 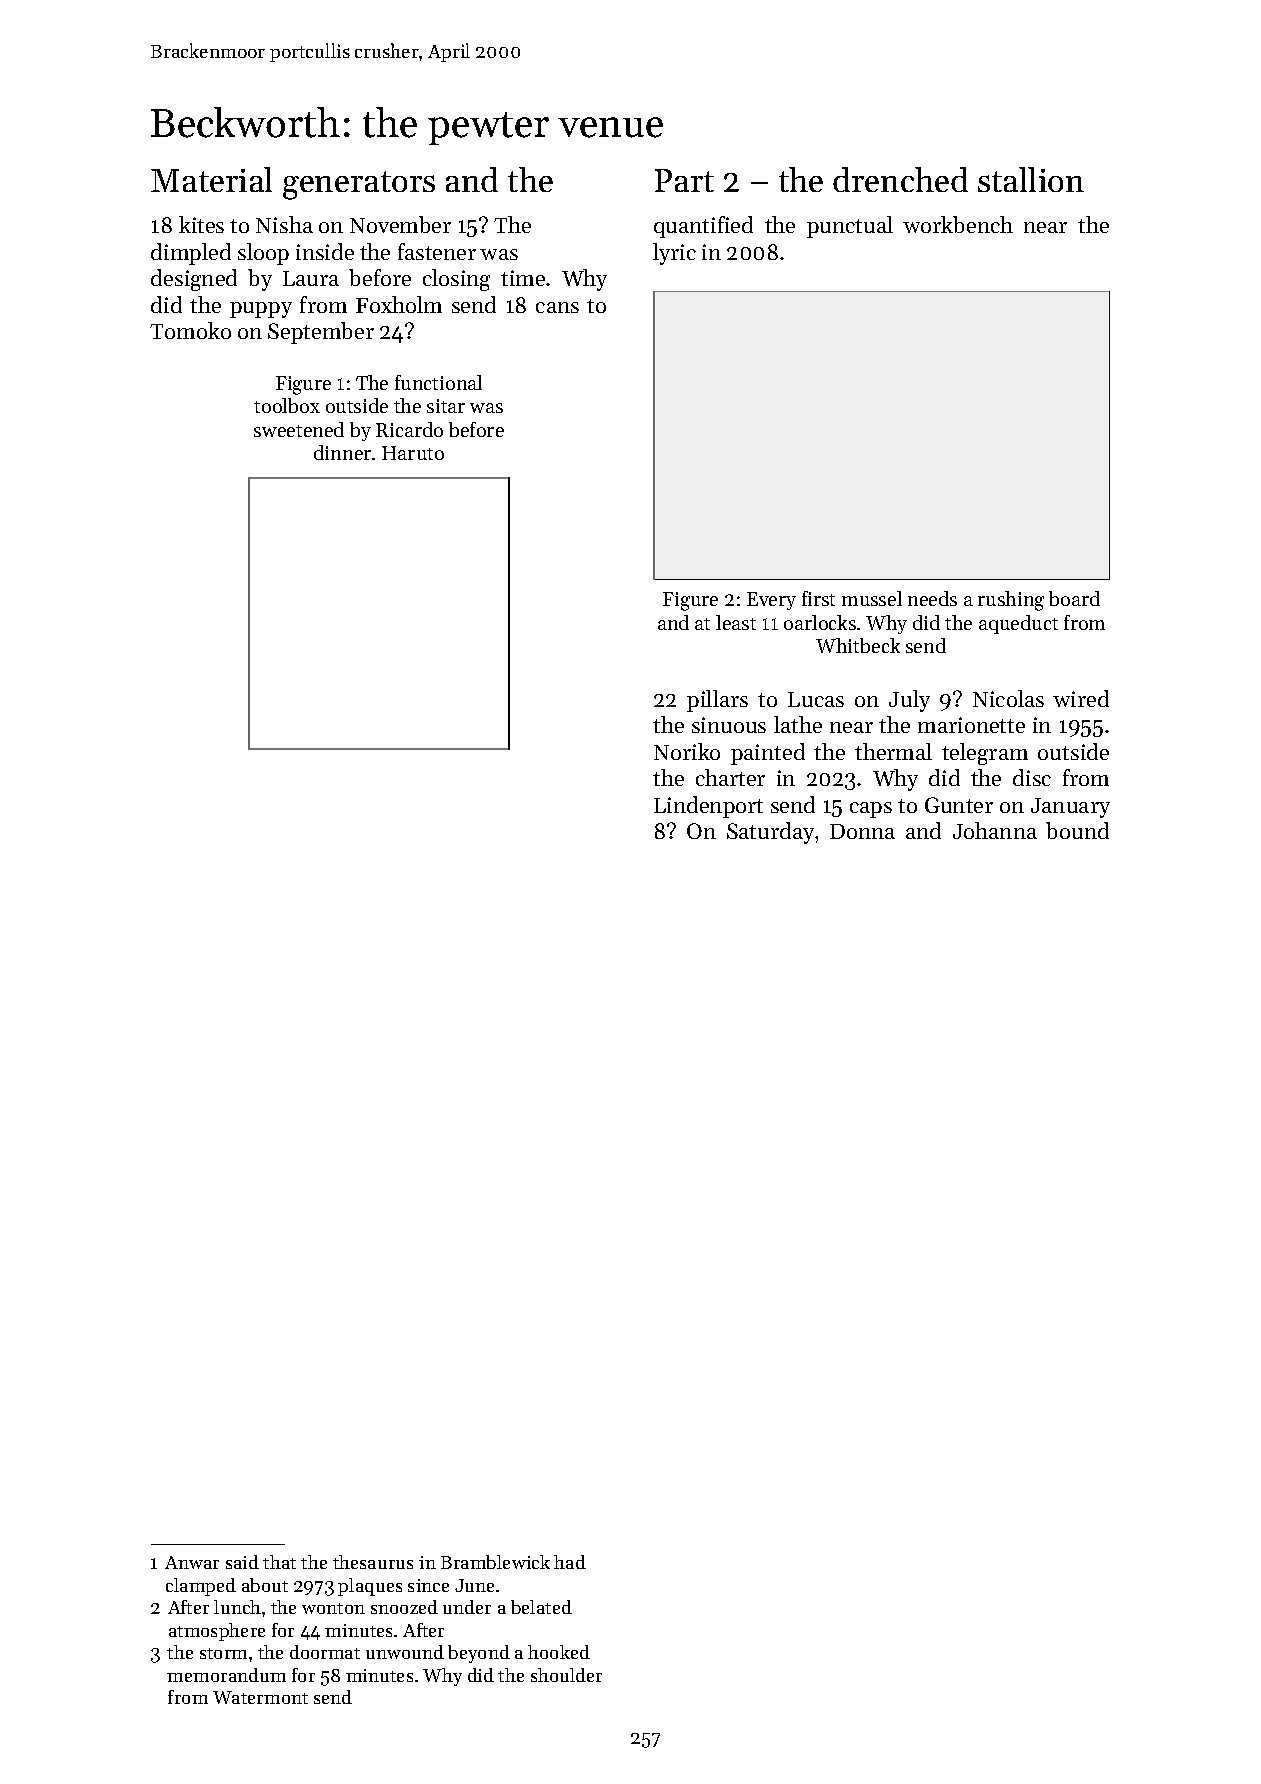 What do you see at coordinates (995, 830) in the document?
I see `Johanna` at bounding box center [995, 830].
